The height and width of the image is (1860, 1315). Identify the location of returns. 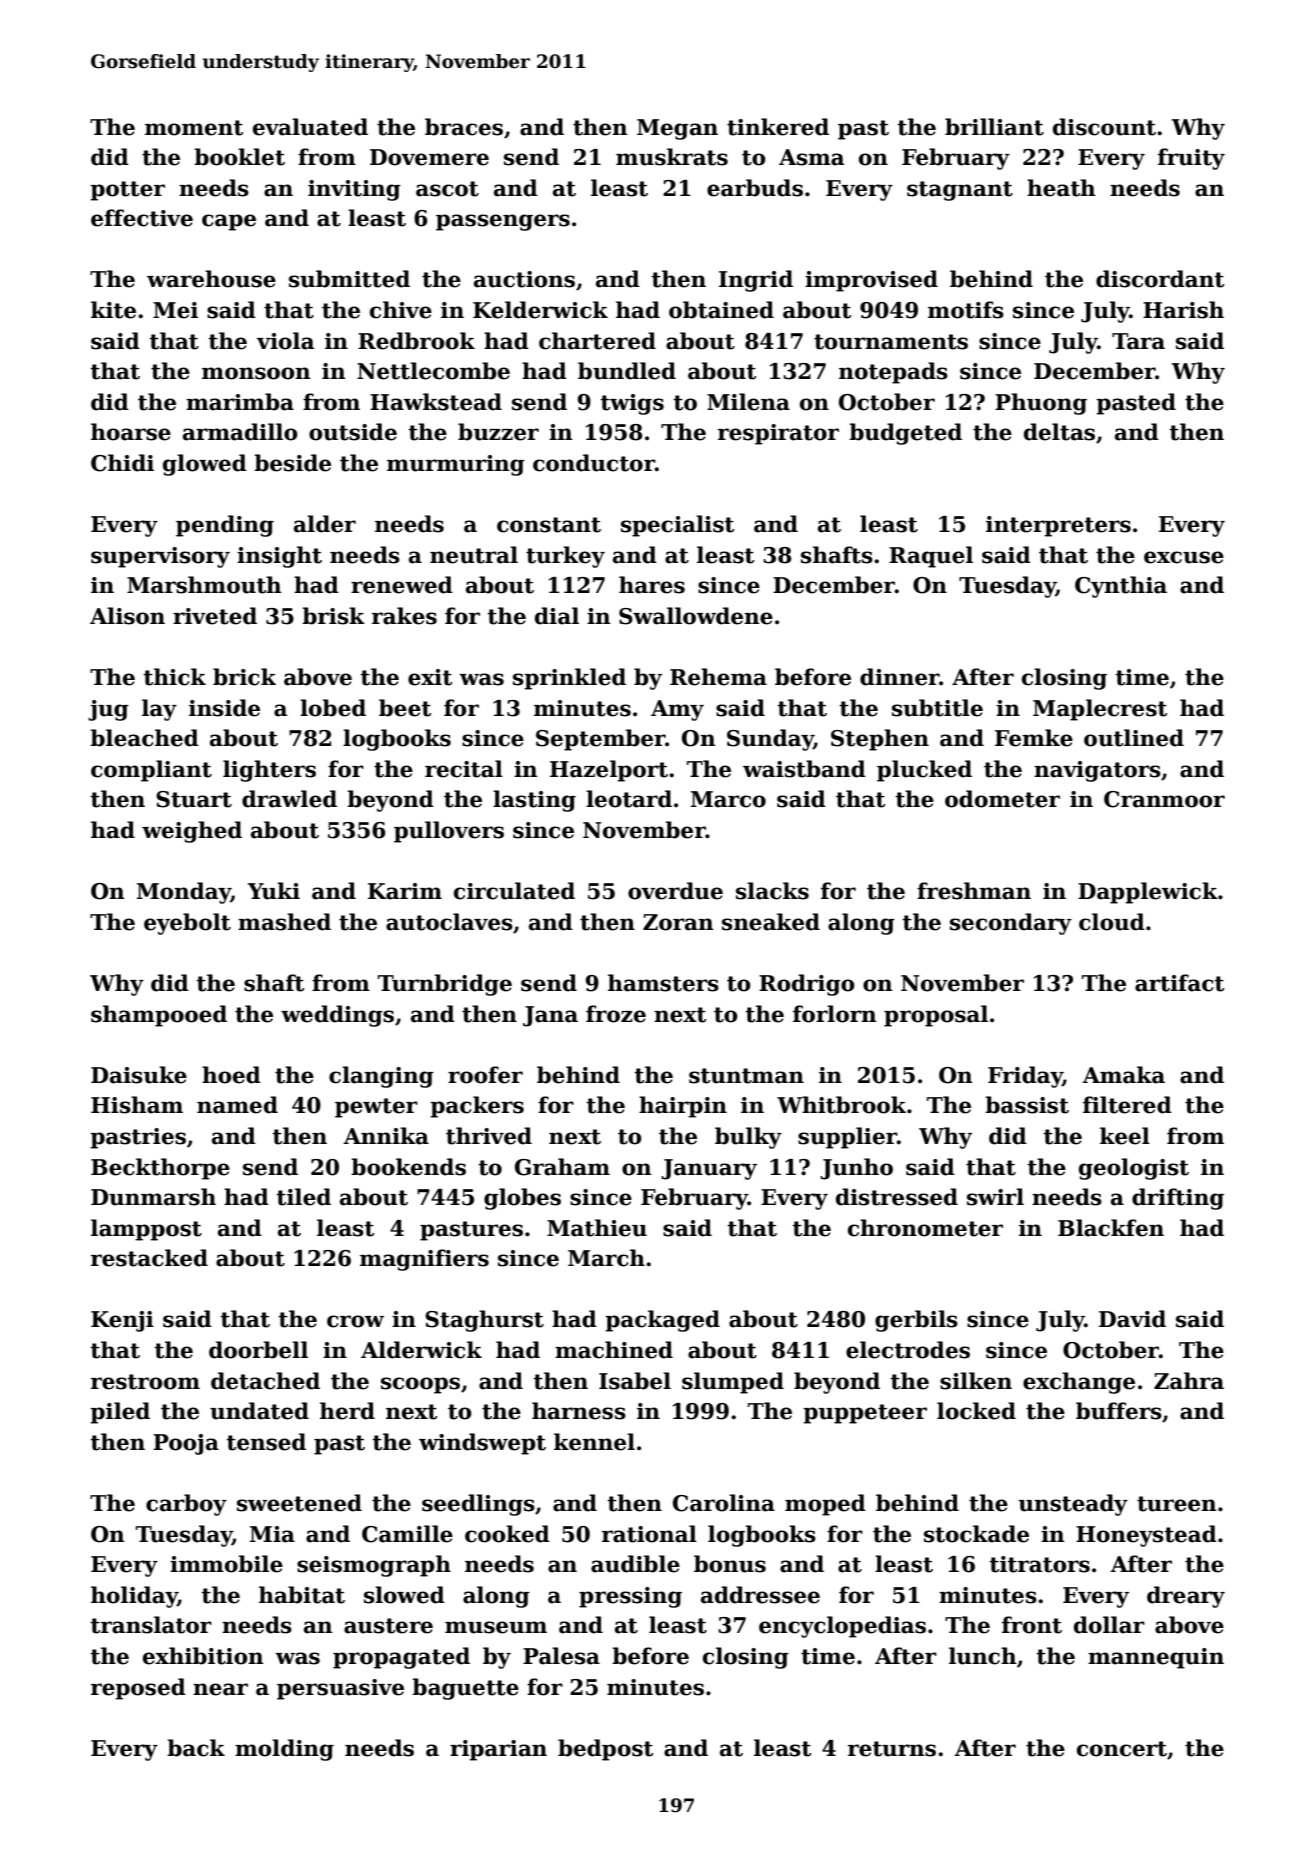
(892, 1749).
